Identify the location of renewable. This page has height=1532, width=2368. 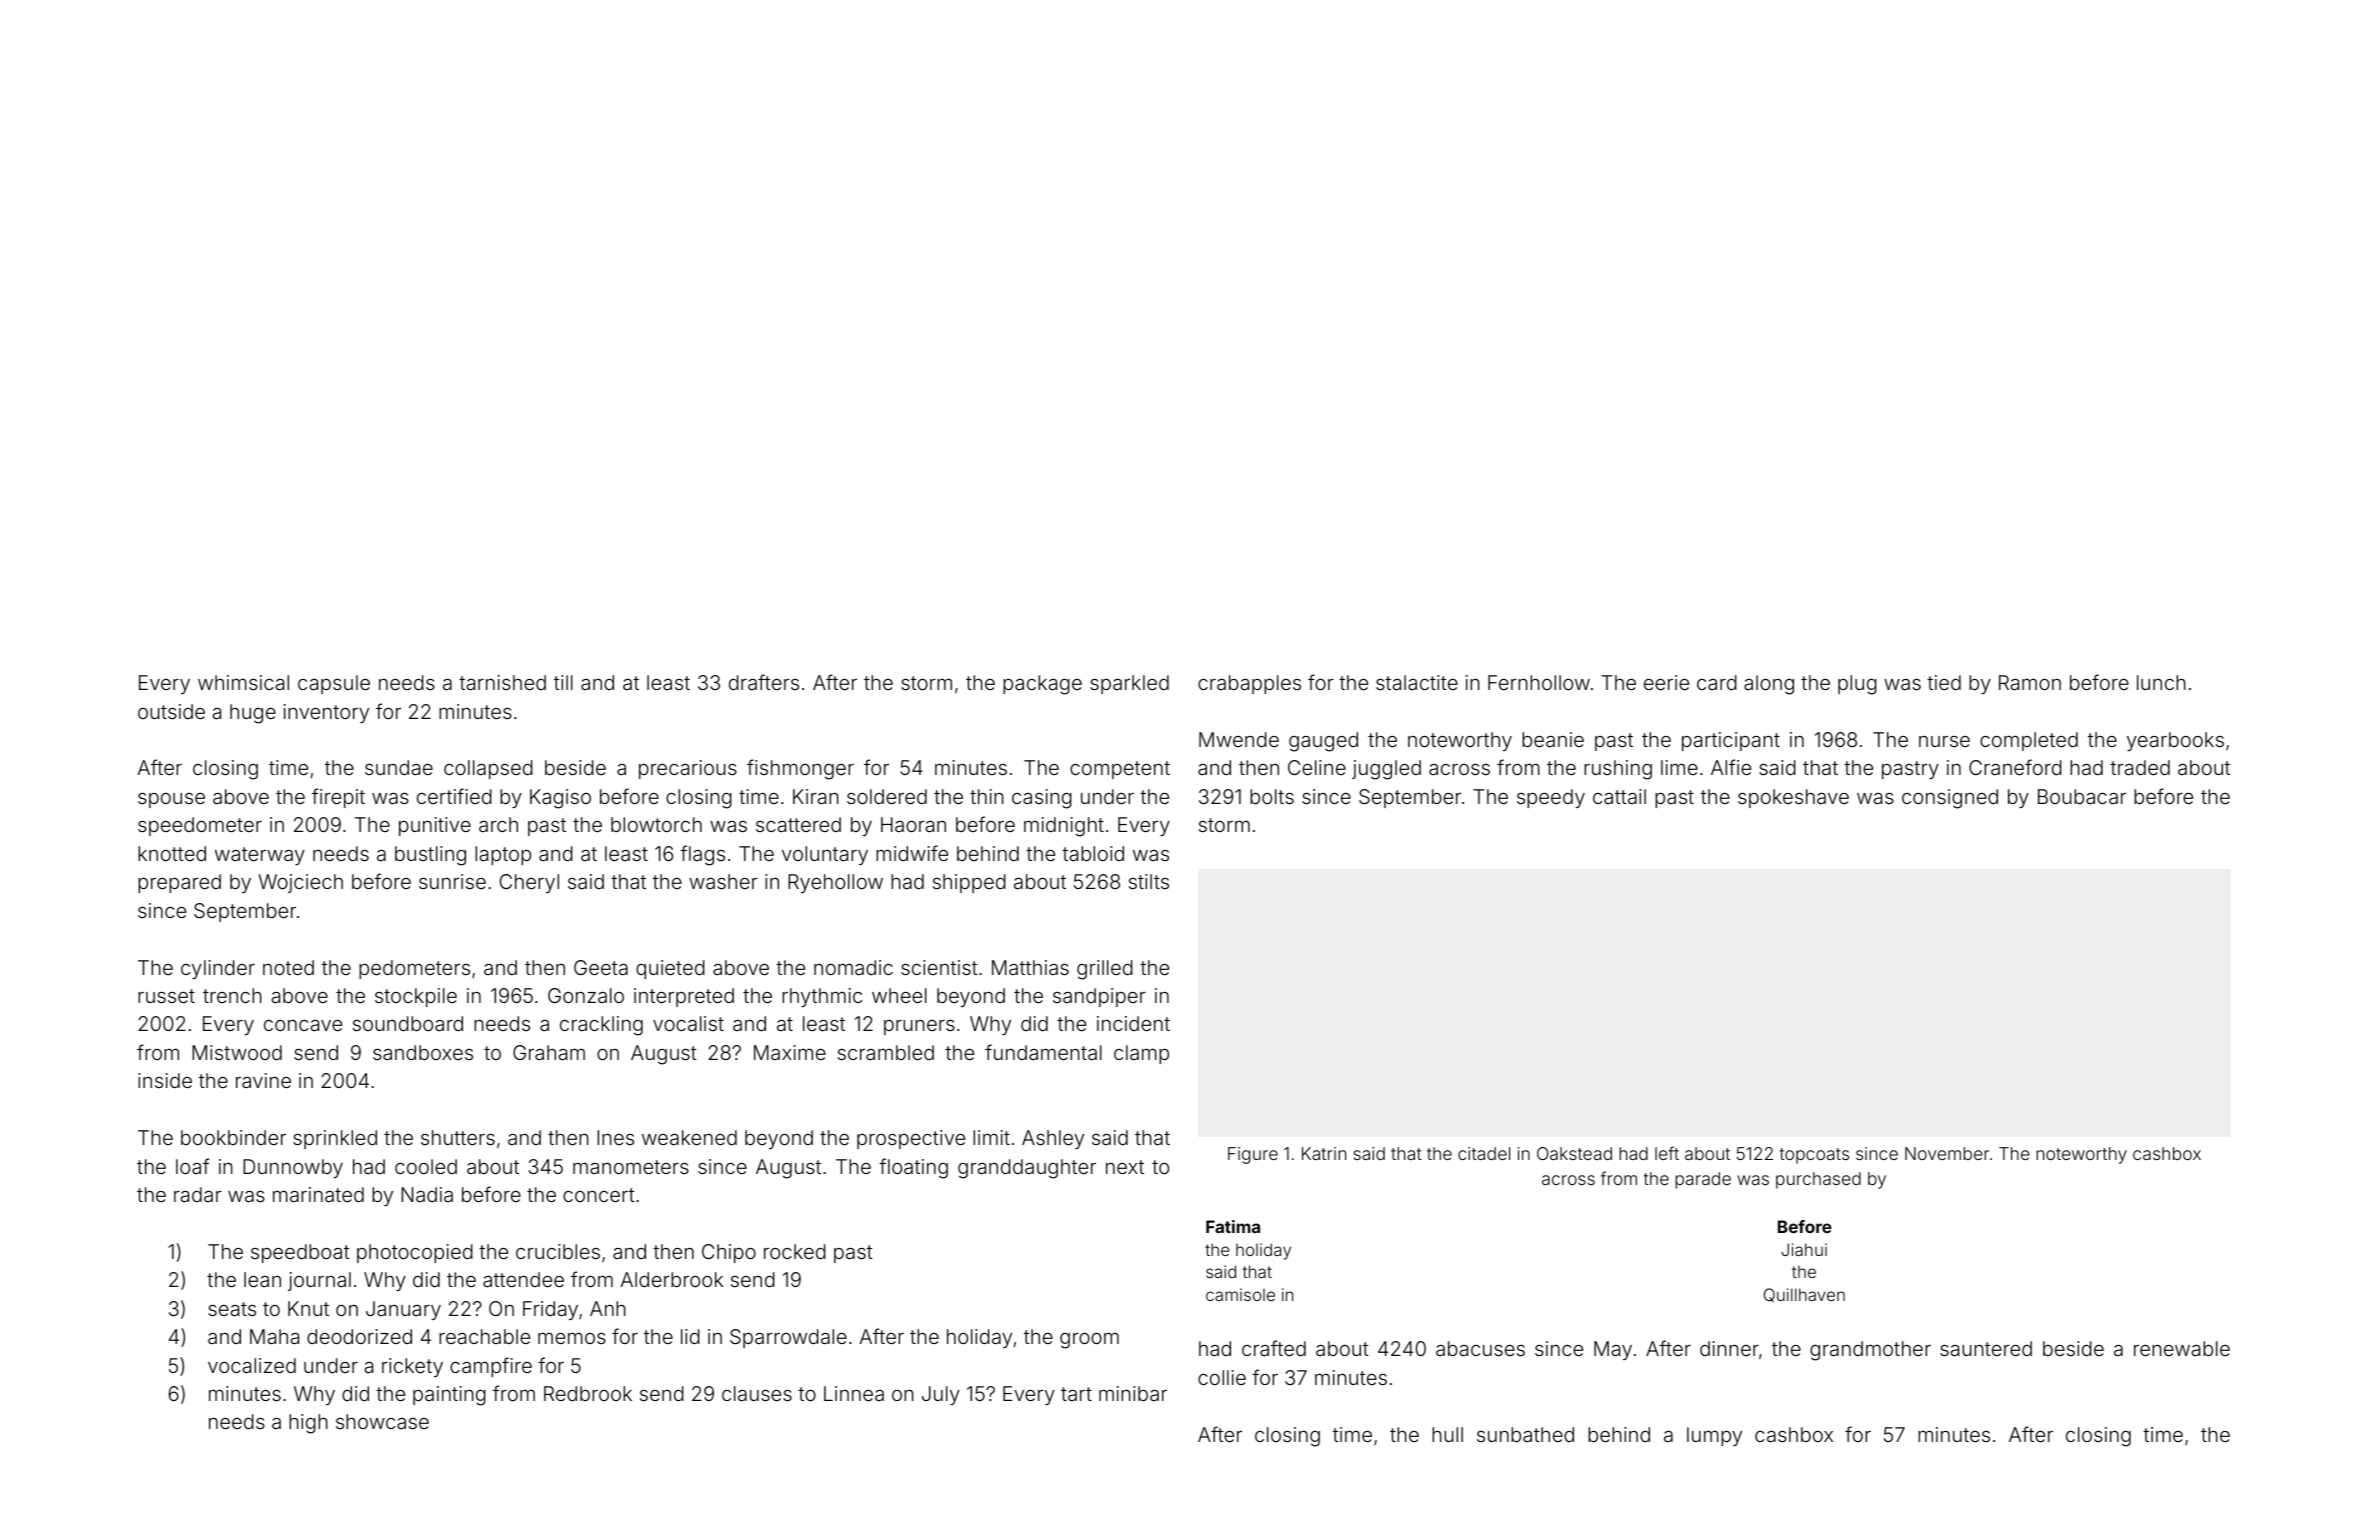
(2182, 1348).
